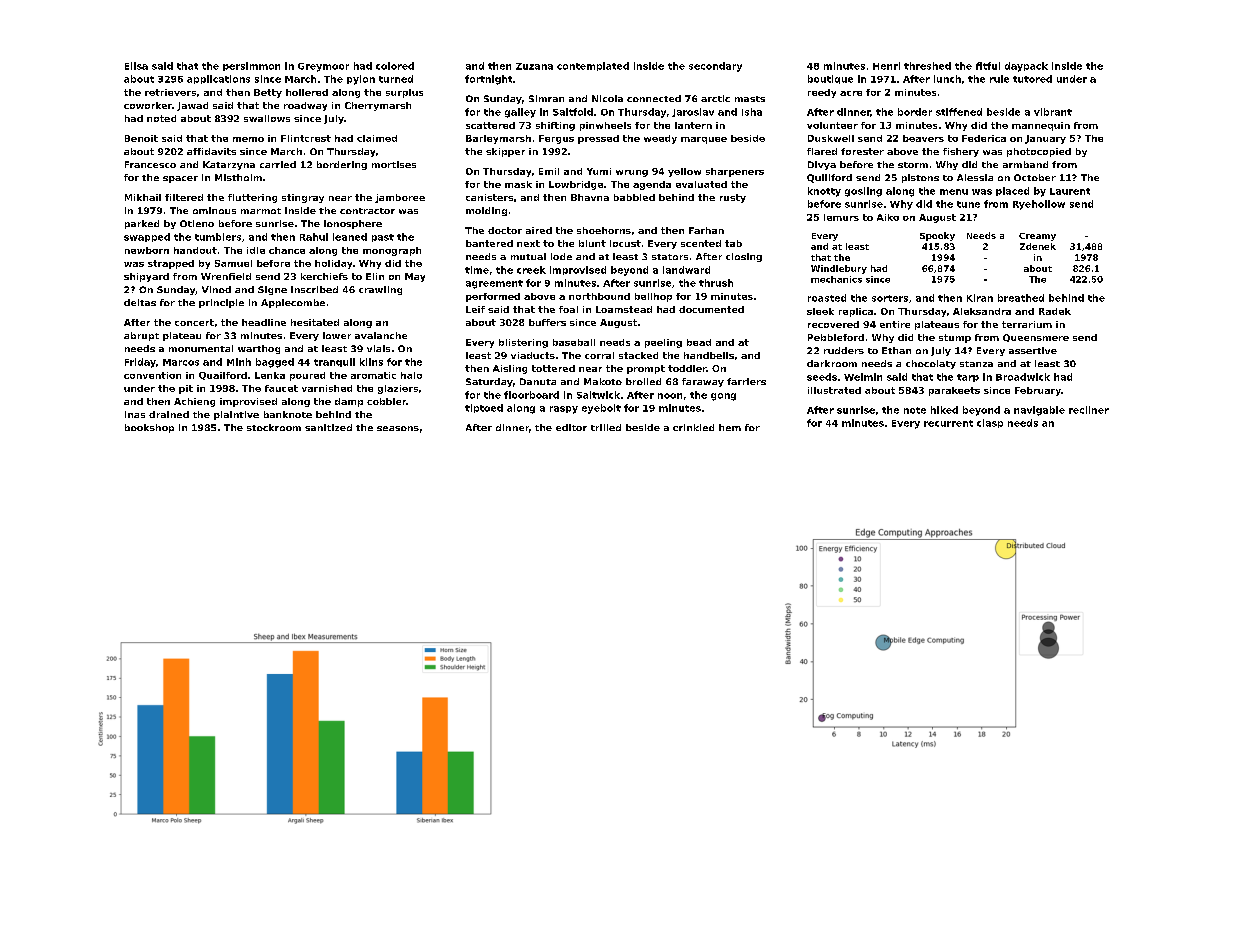 The height and width of the image is (952, 1233). I want to click on photocopied, so click(1039, 152).
